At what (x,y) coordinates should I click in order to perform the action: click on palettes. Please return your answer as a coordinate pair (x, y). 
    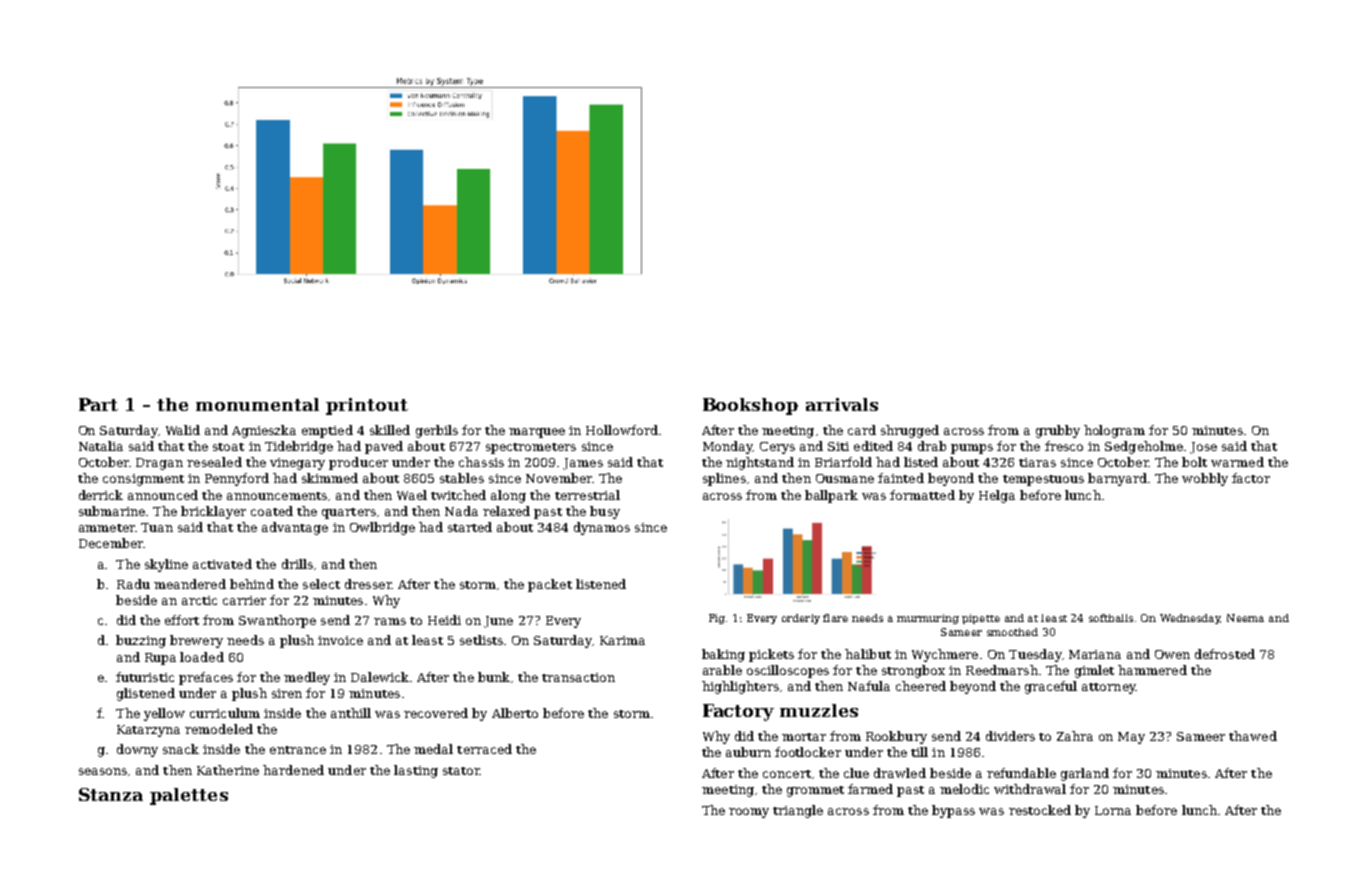
    Looking at the image, I should click on (189, 796).
